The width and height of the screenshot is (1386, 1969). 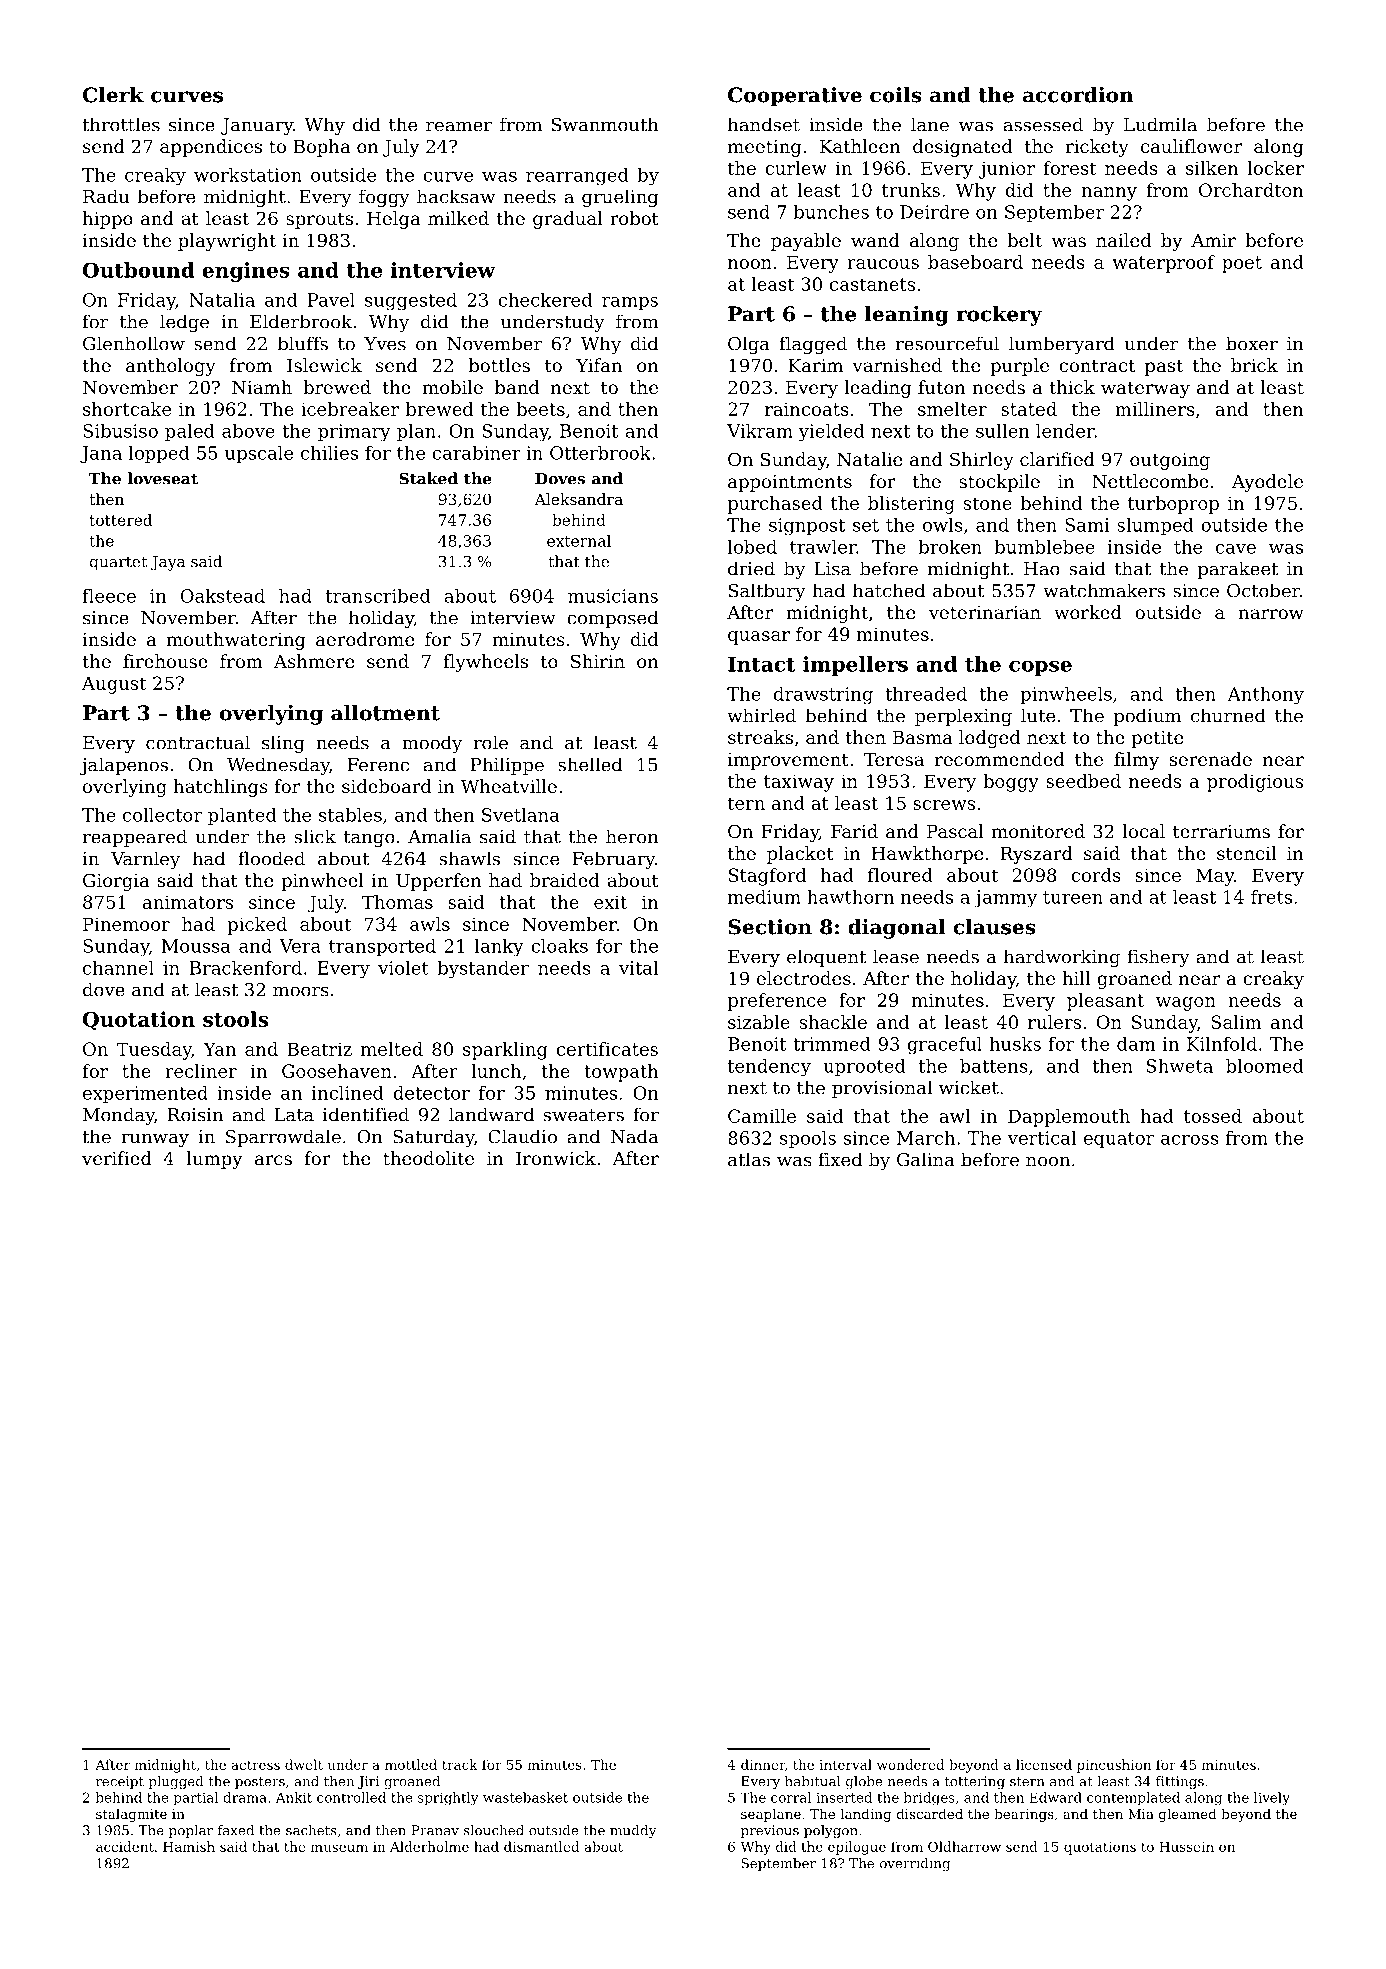 What do you see at coordinates (125, 1846) in the screenshot?
I see `accident` at bounding box center [125, 1846].
